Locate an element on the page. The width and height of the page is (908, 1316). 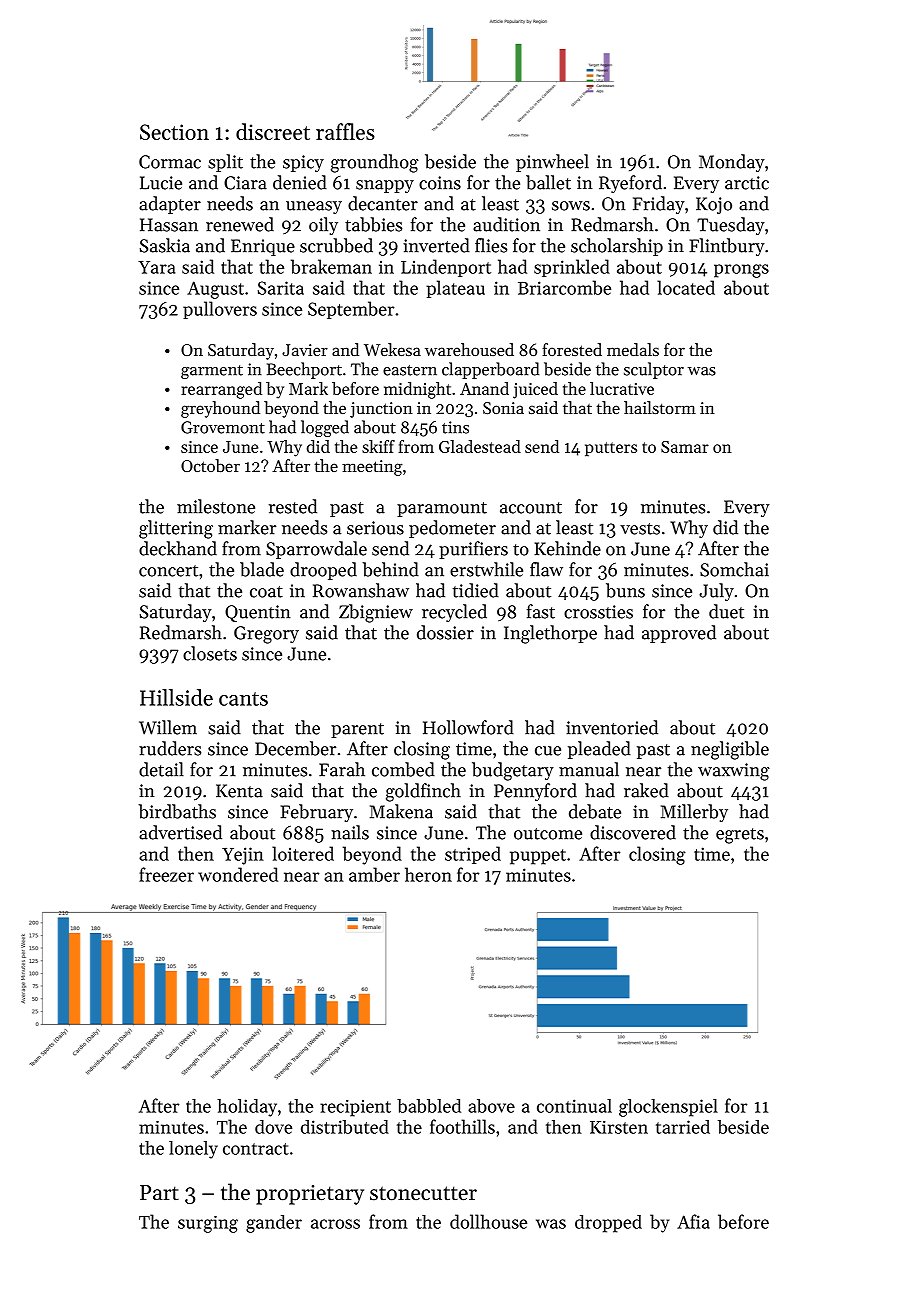
glockenspiel is located at coordinates (668, 1108).
